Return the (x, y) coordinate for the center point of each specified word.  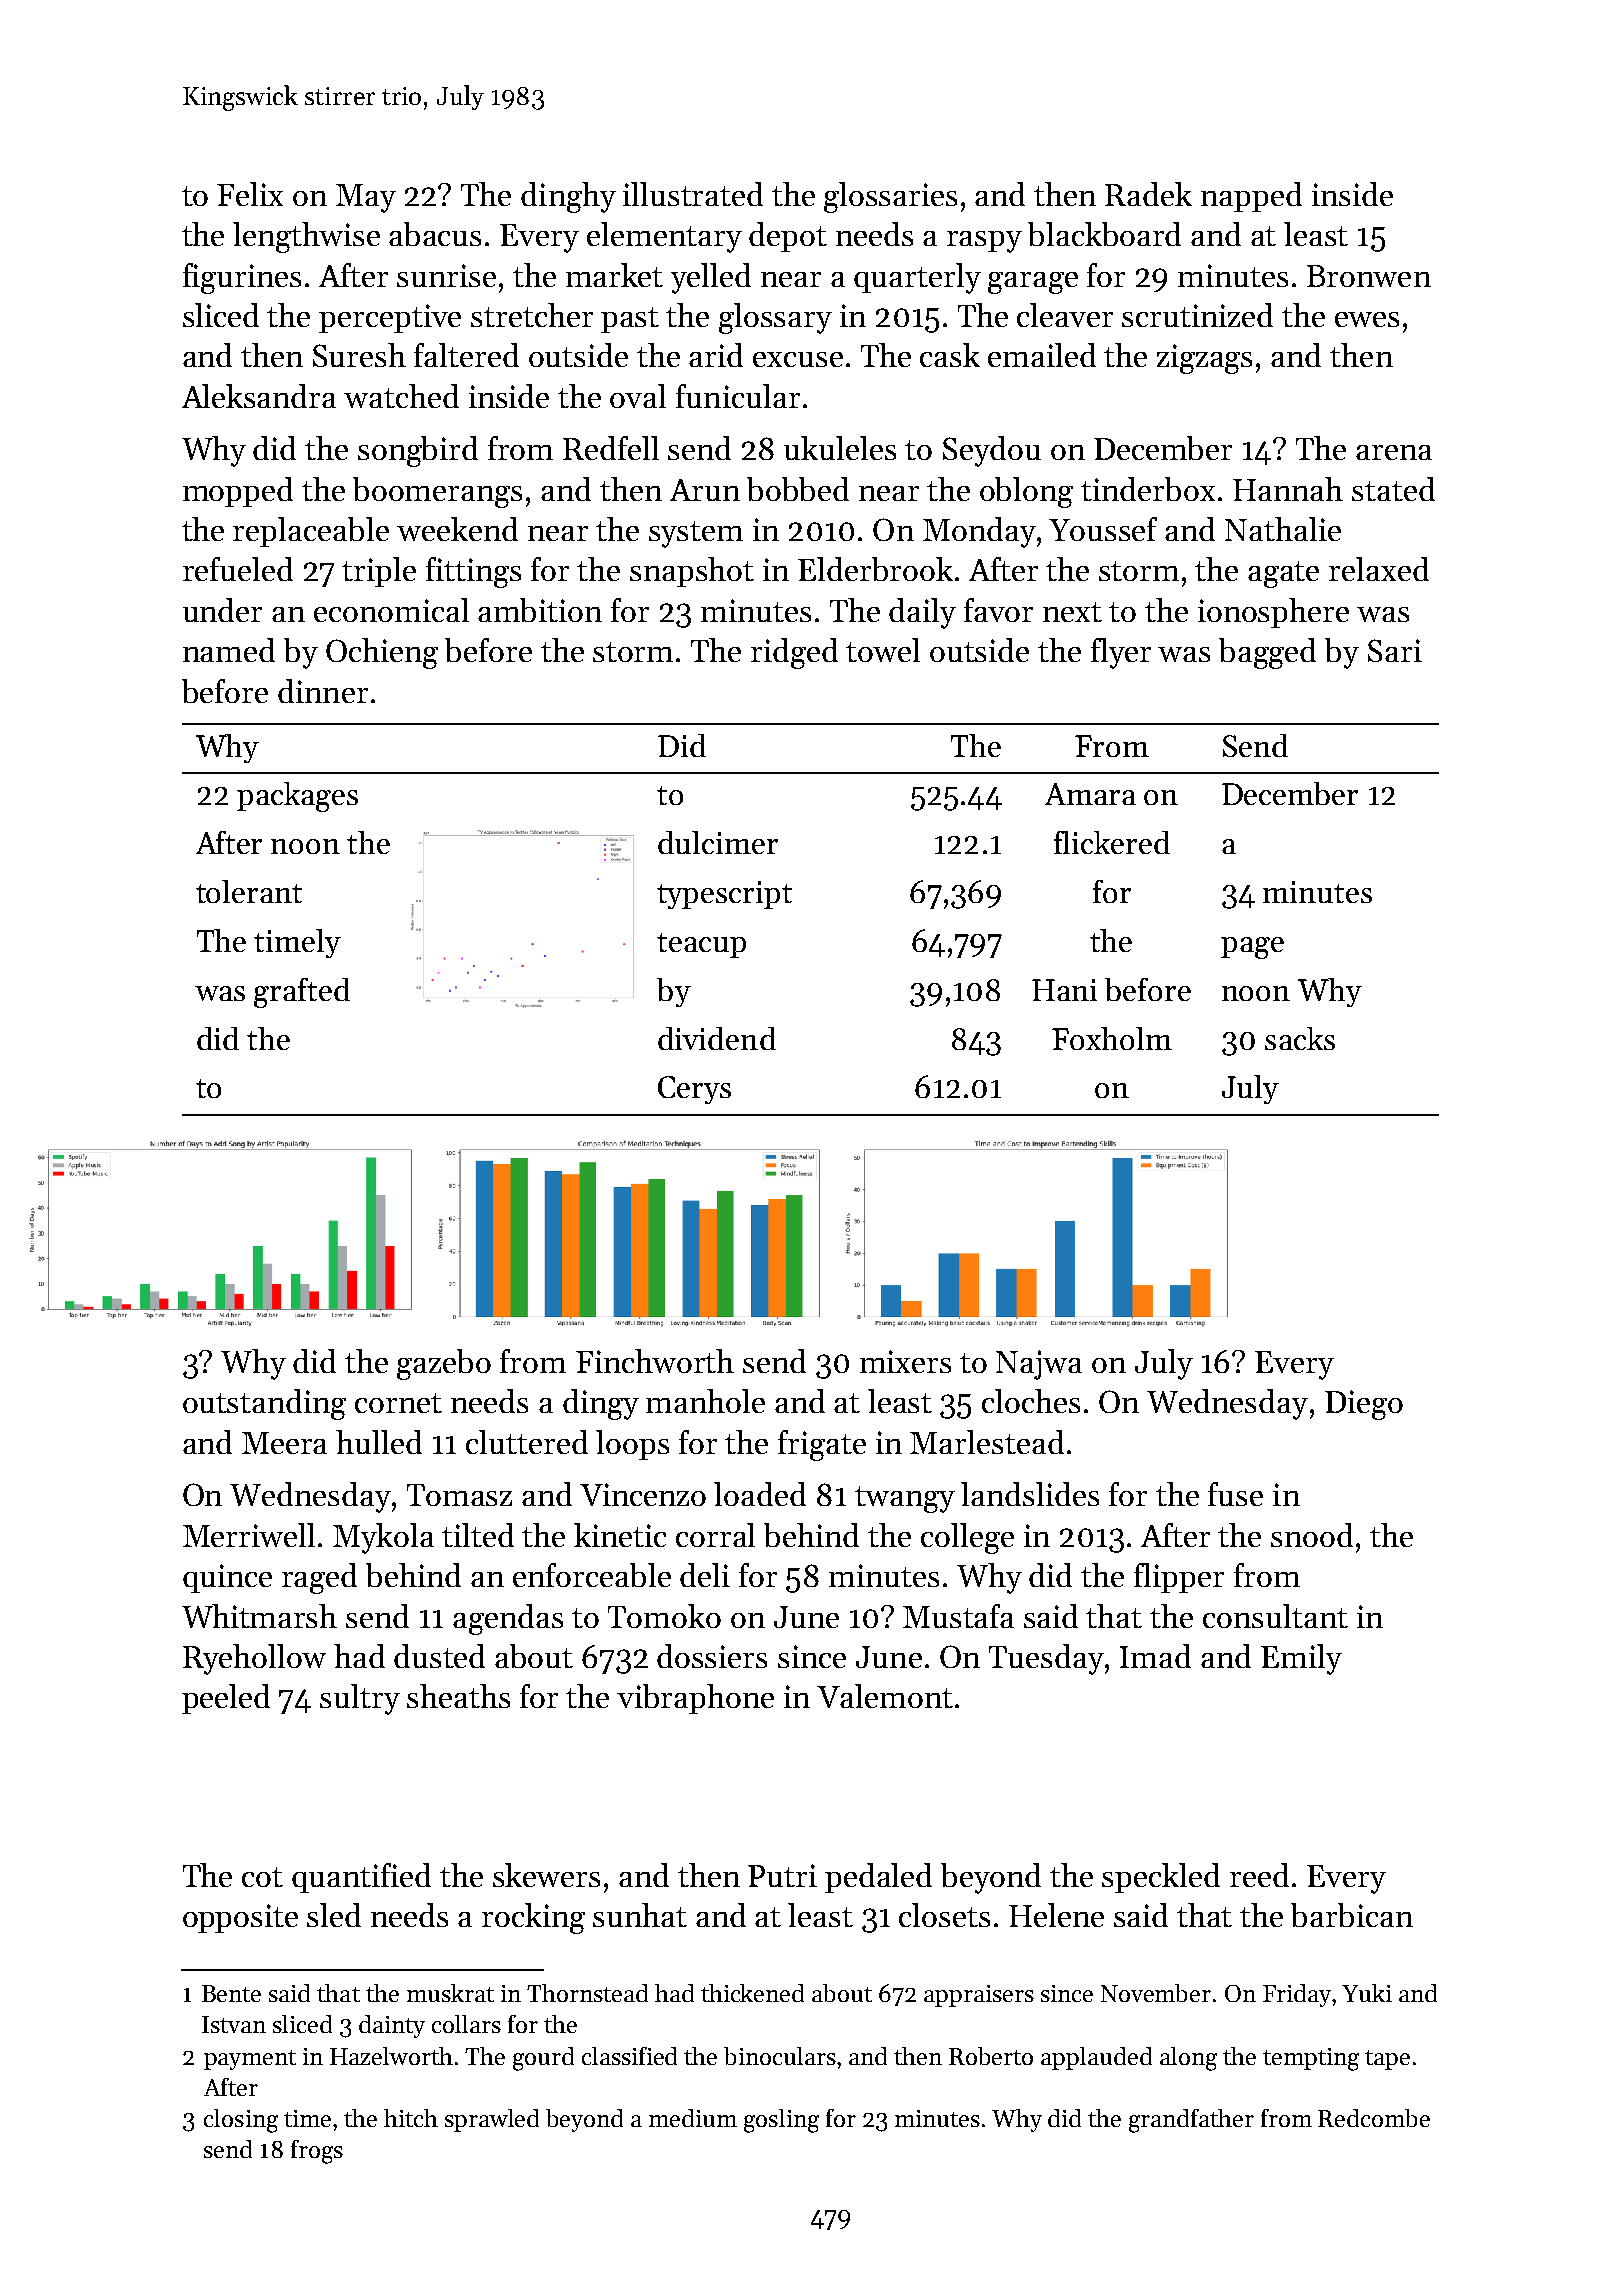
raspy (984, 242)
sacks (1300, 1038)
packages (297, 797)
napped (1251, 197)
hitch (411, 2118)
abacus (435, 234)
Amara (1090, 794)
